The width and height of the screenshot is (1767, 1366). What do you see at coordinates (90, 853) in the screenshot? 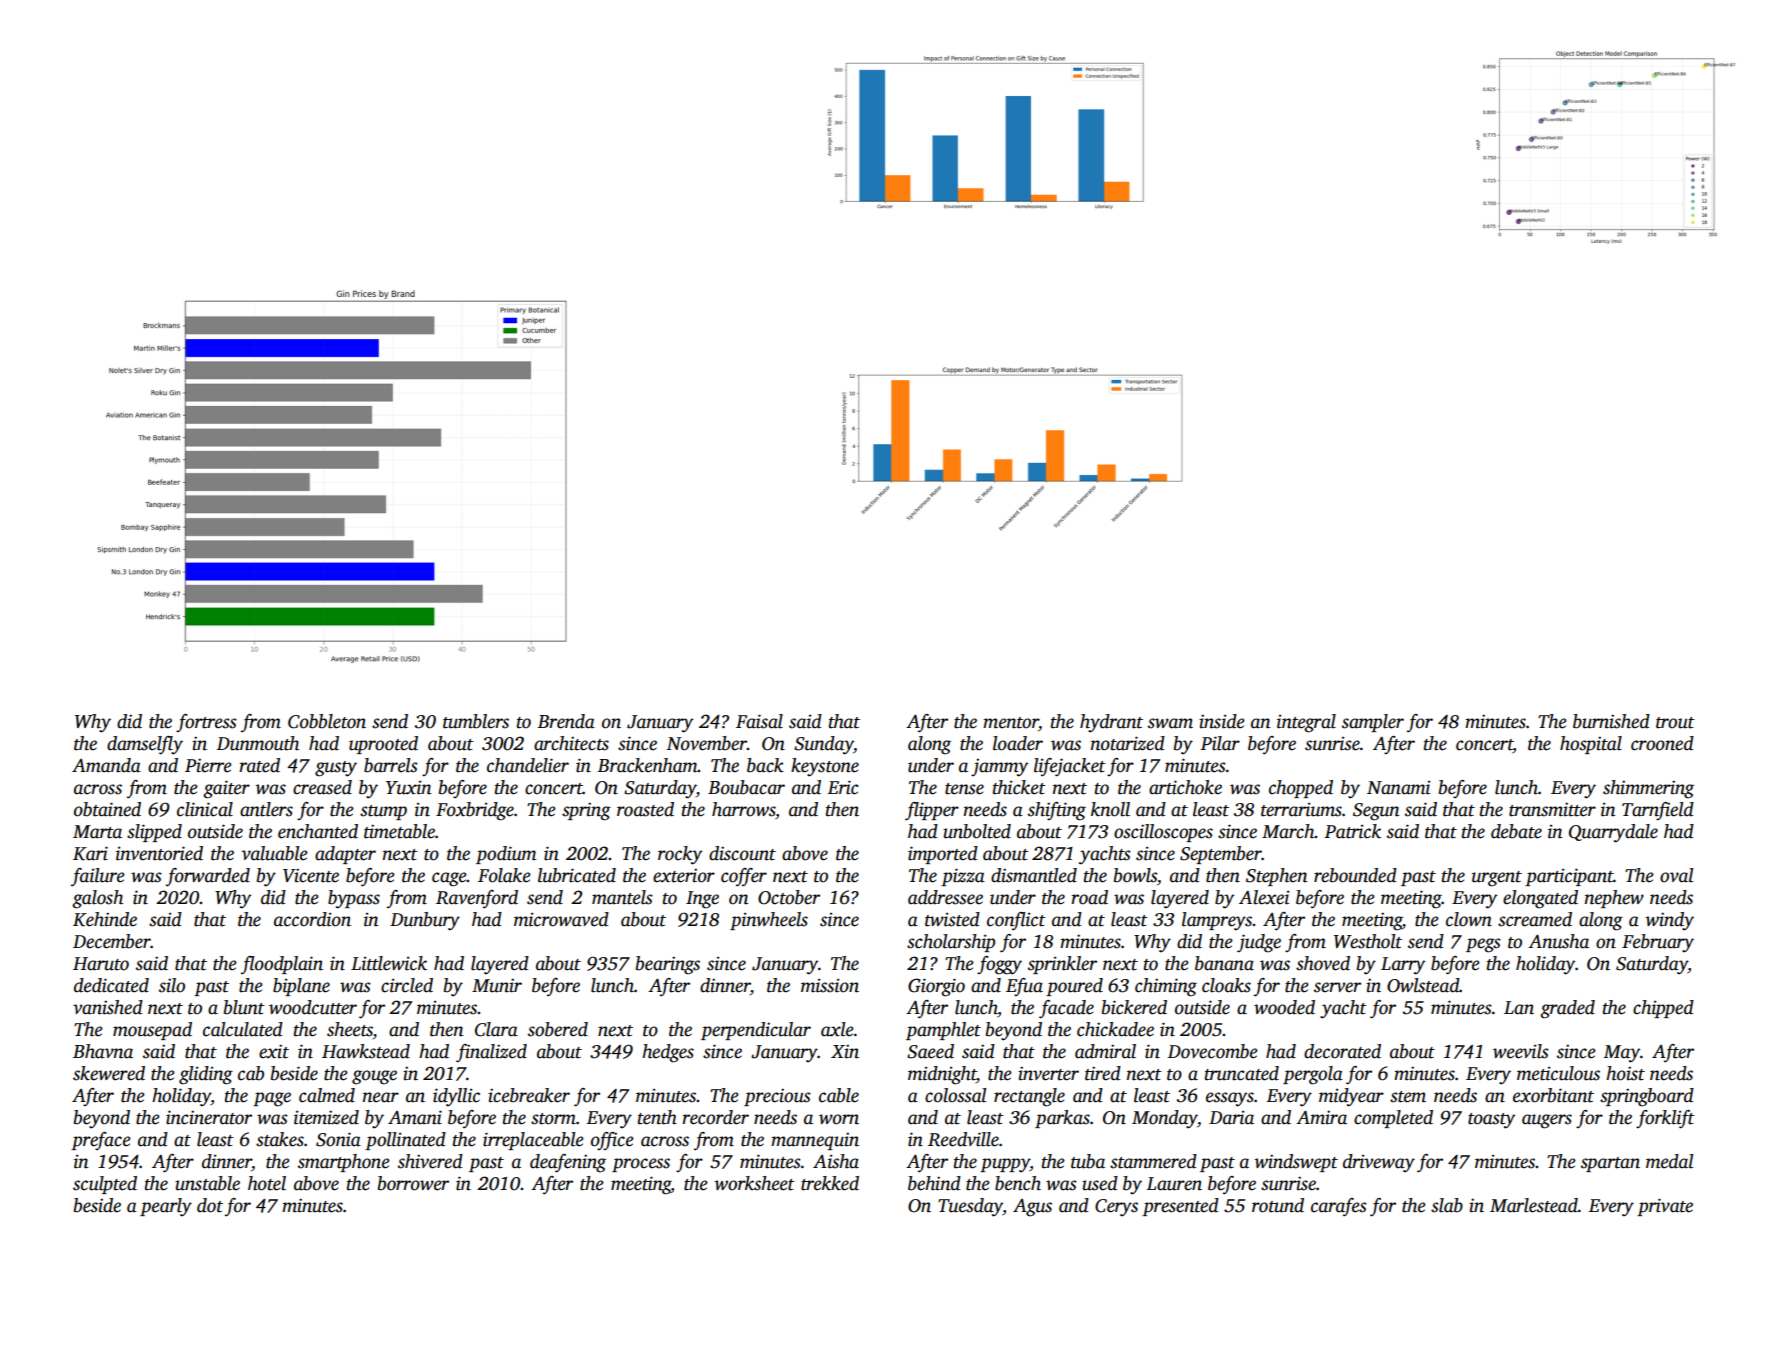
I see `Kari` at bounding box center [90, 853].
